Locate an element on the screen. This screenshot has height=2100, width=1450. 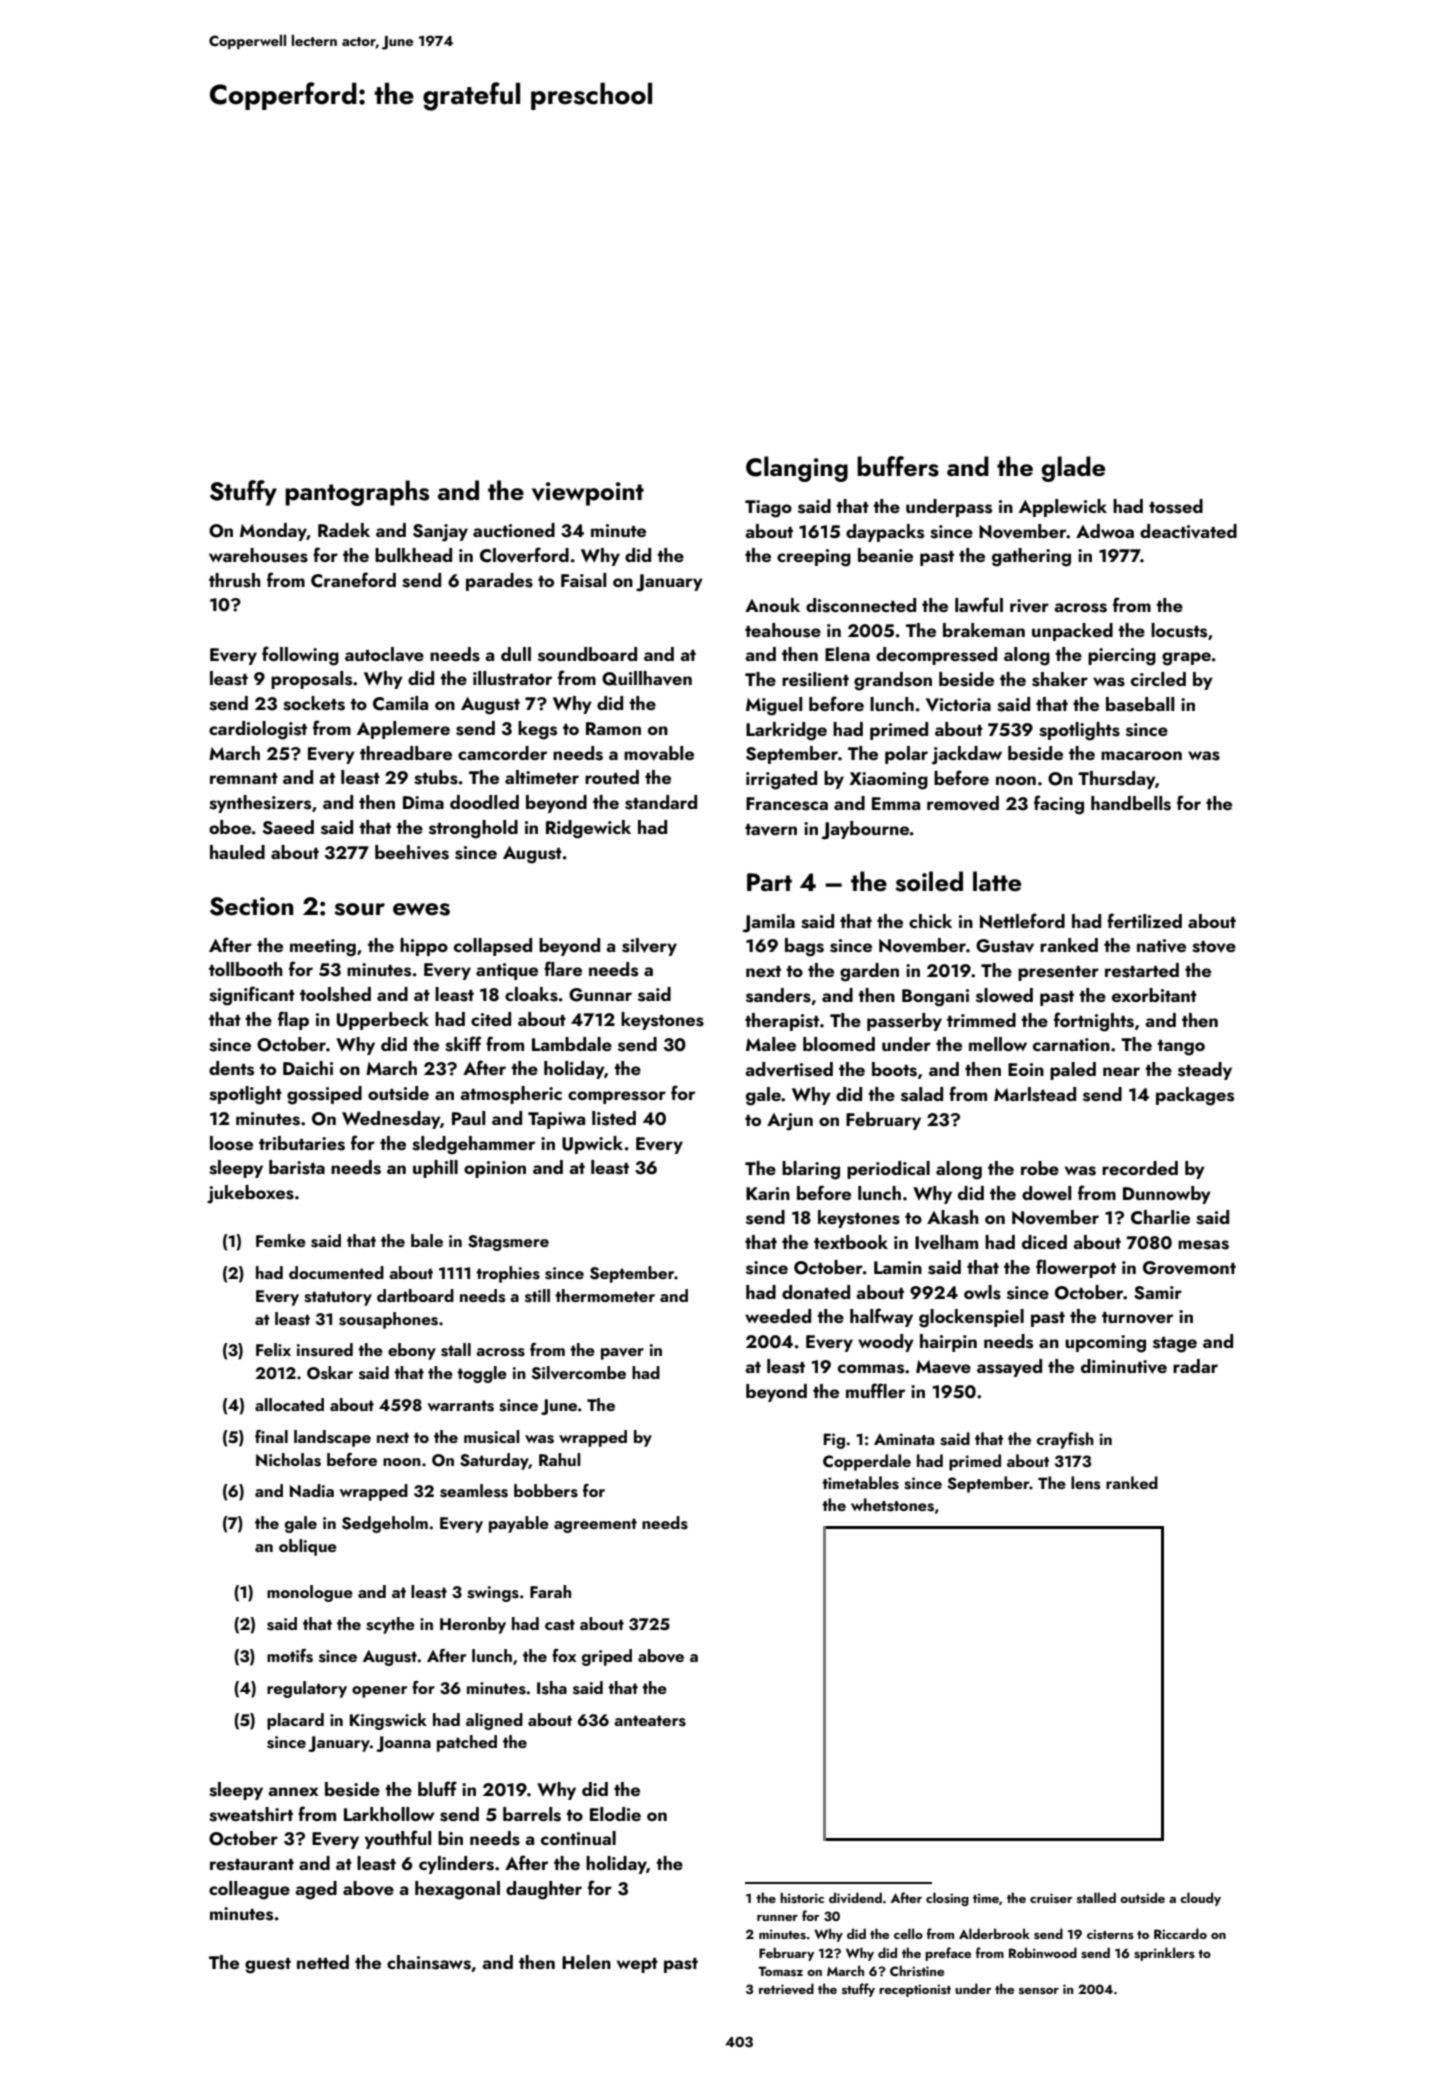
tollbooth is located at coordinates (246, 969).
